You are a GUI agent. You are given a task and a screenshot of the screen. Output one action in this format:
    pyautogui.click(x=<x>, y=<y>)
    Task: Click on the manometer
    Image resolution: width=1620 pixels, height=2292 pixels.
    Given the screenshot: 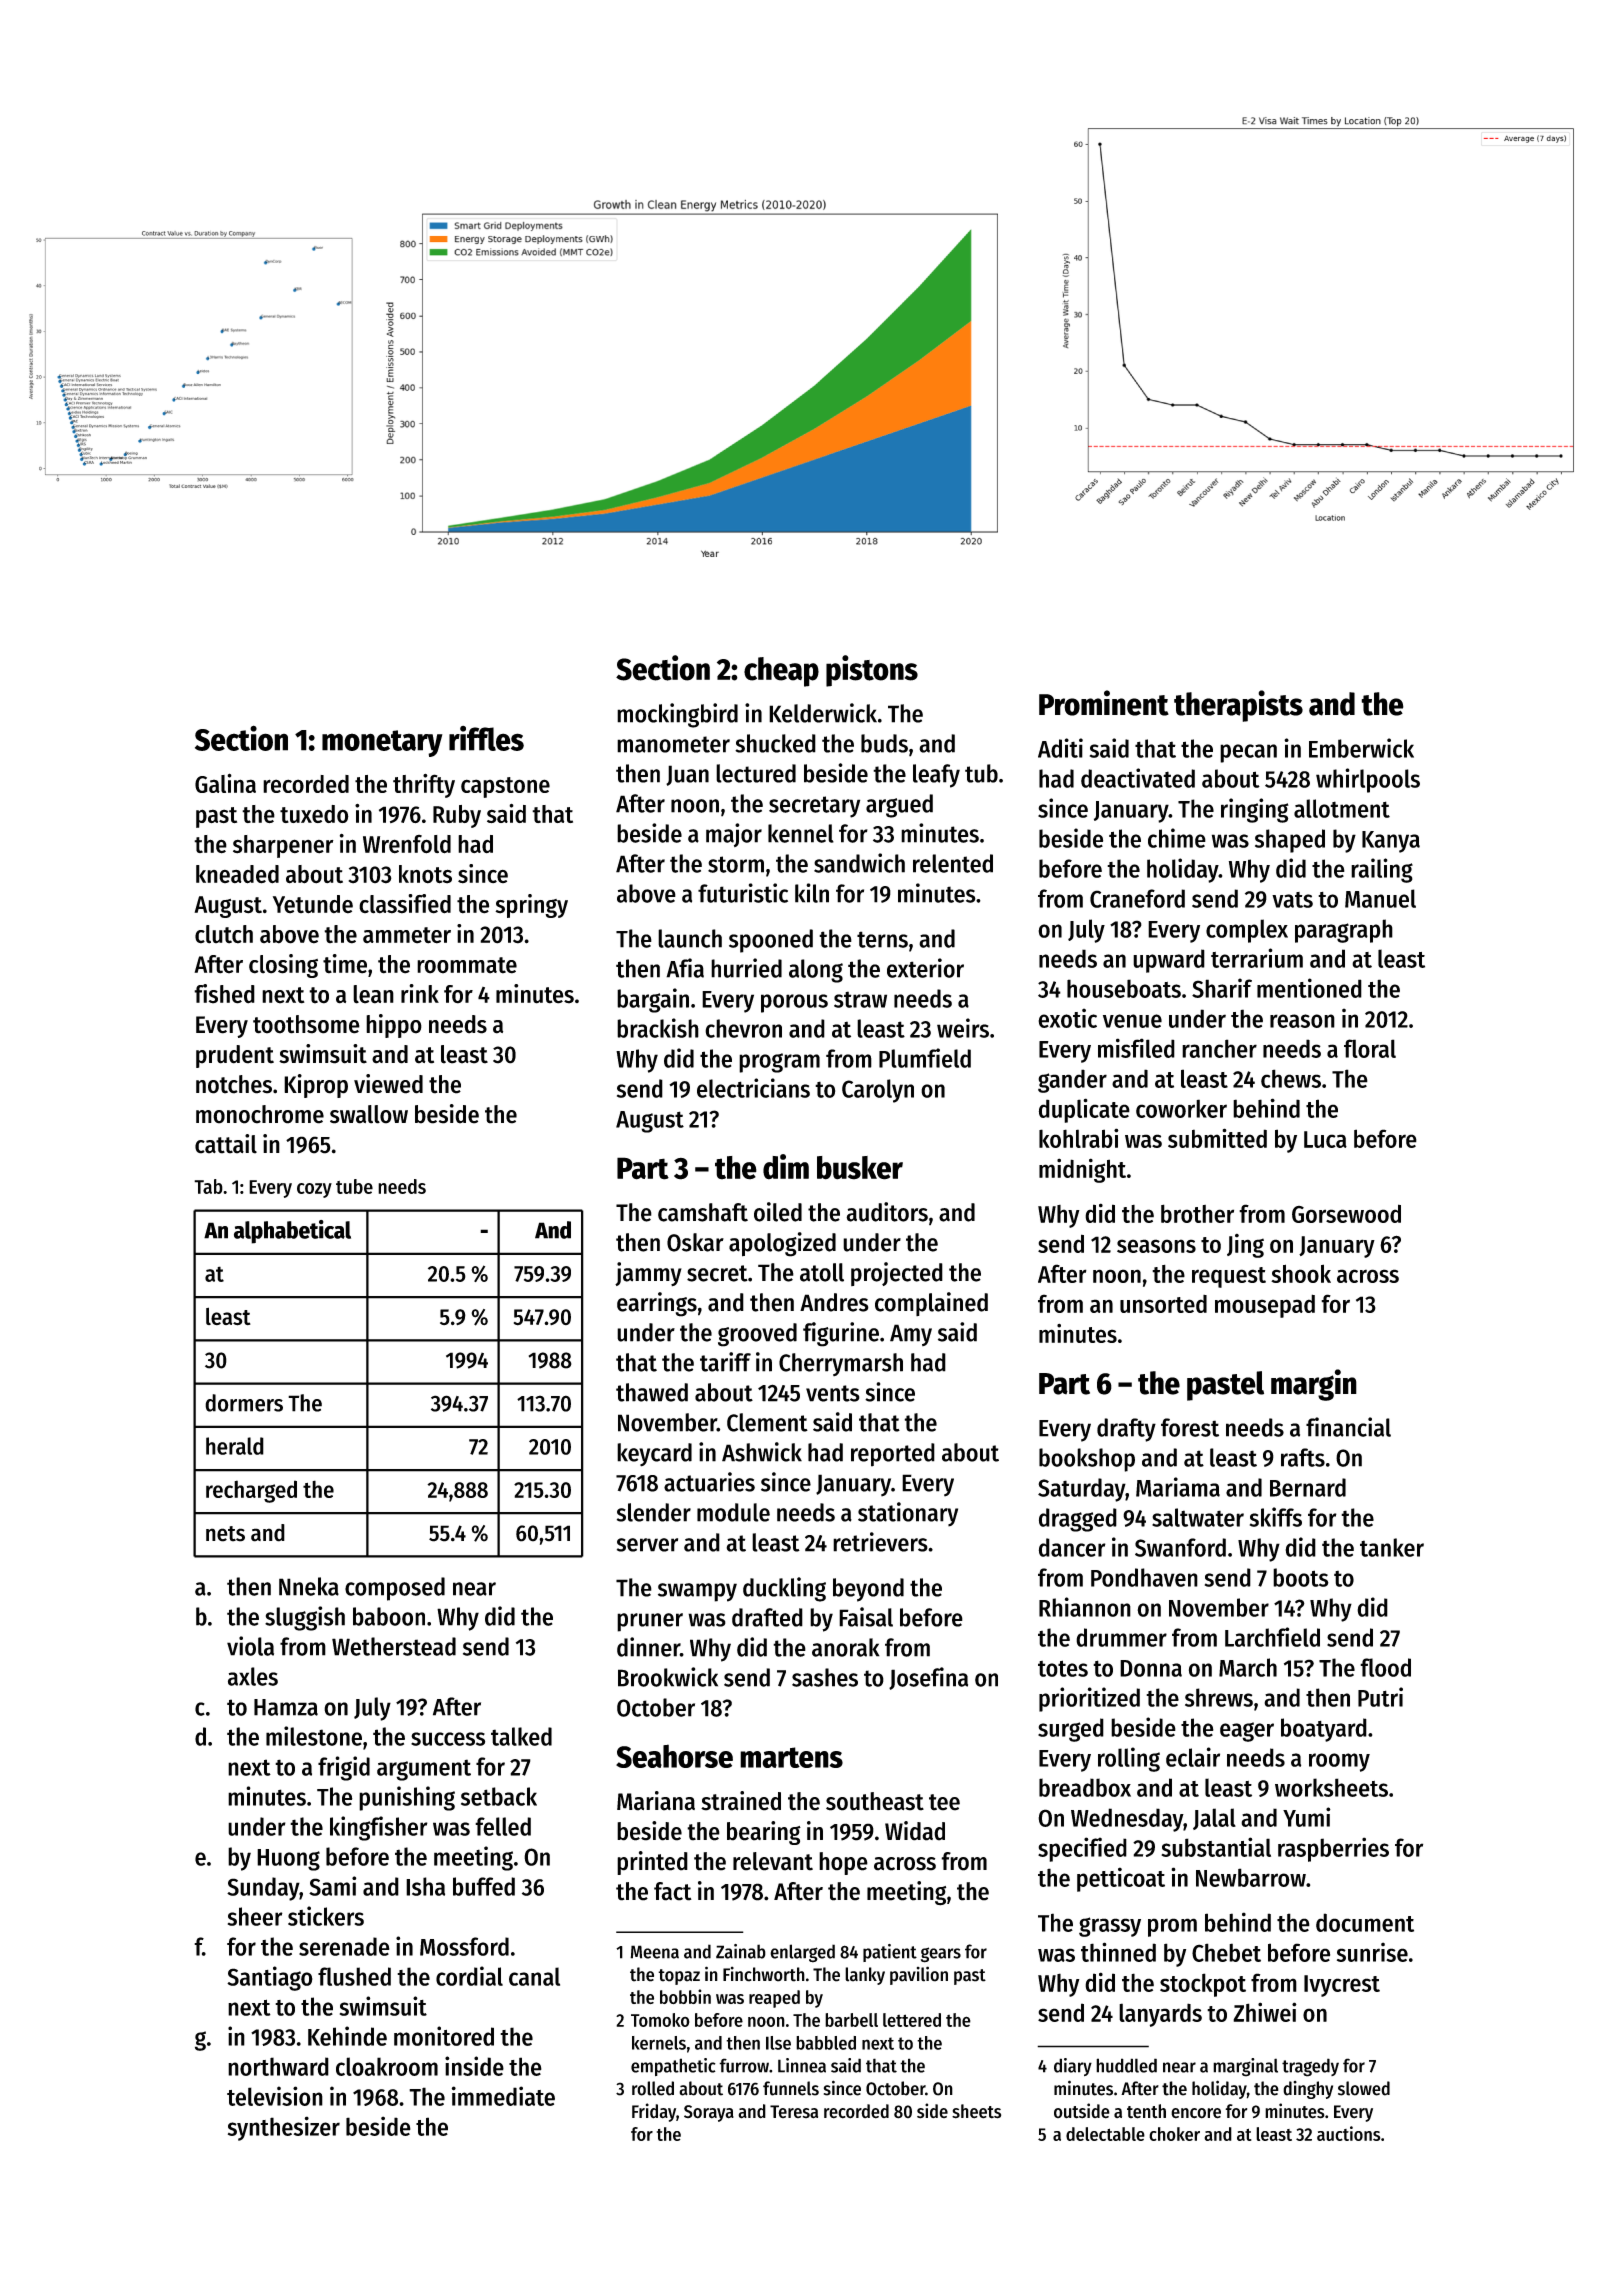 What is the action you would take?
    pyautogui.click(x=673, y=744)
